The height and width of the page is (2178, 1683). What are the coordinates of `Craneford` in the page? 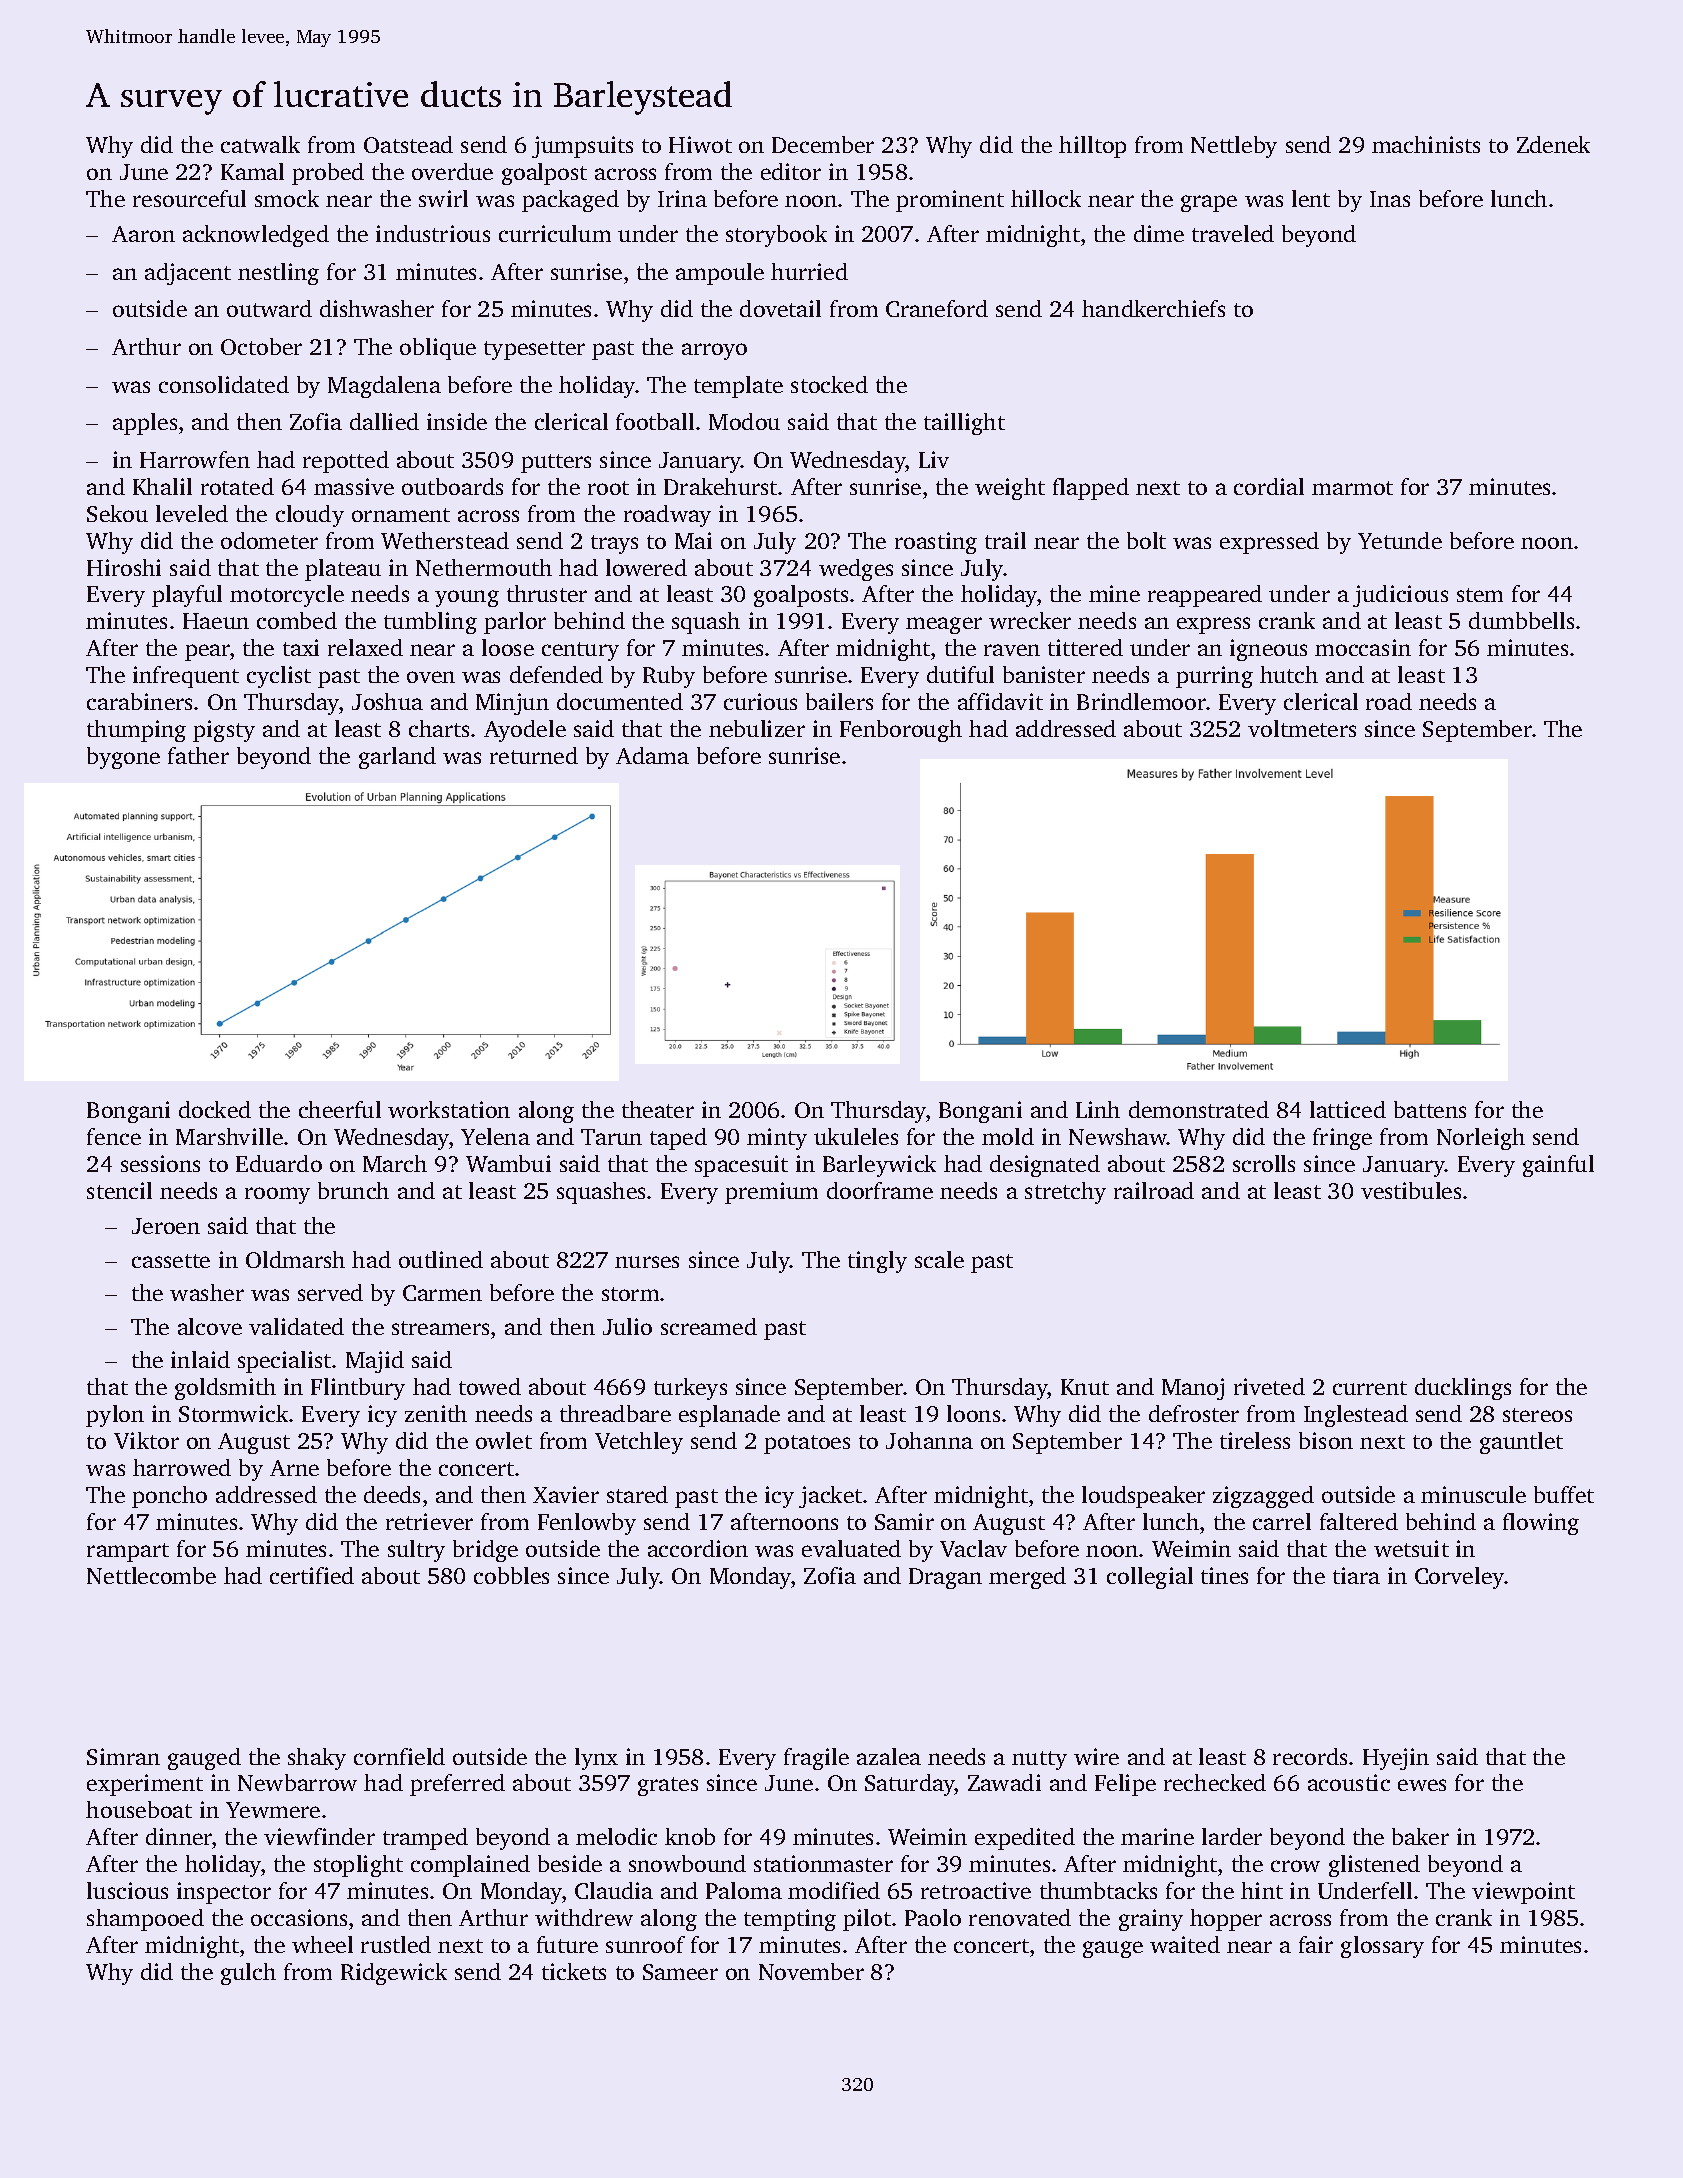 It's located at (937, 308).
